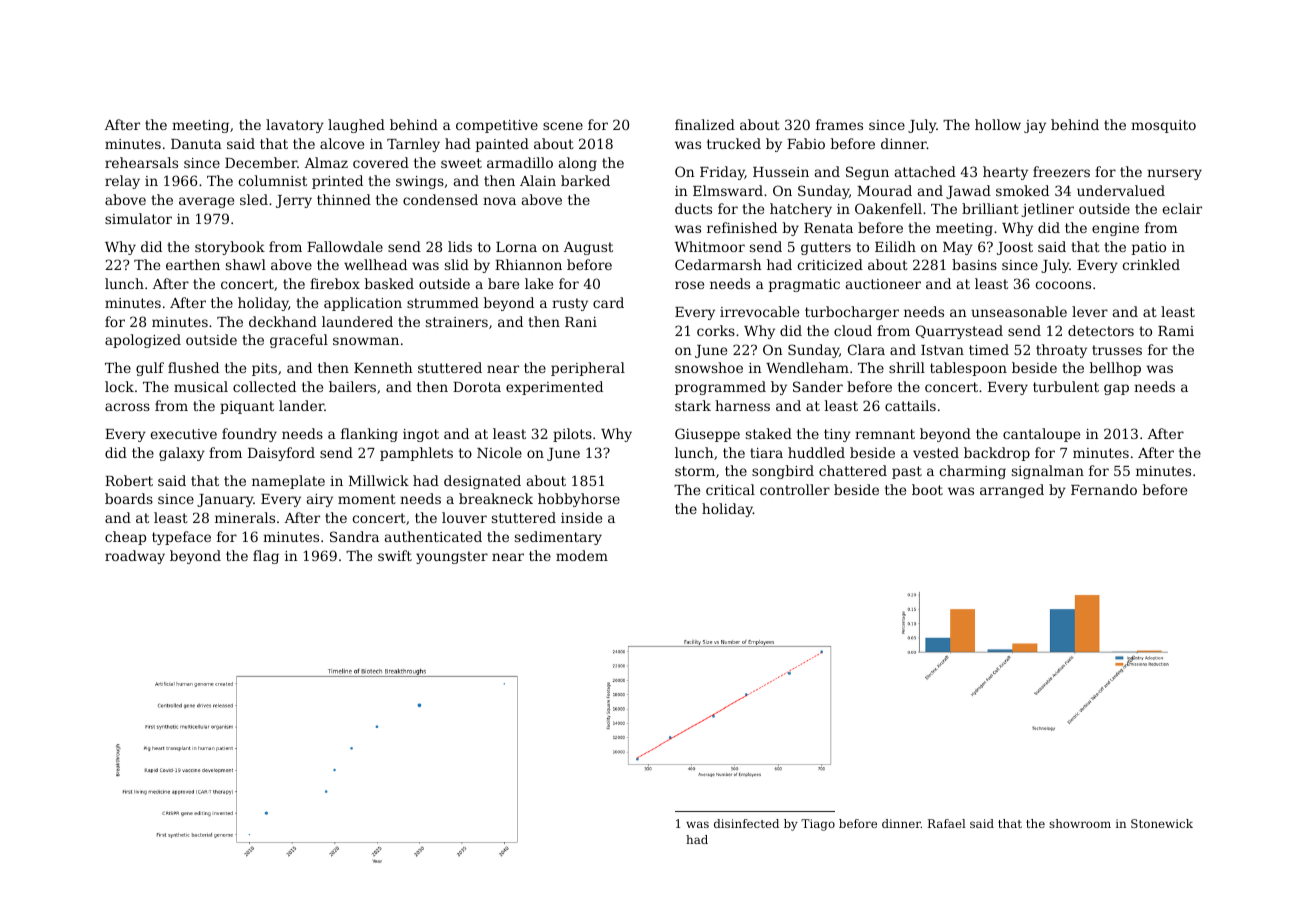 This screenshot has width=1308, height=924. What do you see at coordinates (866, 349) in the screenshot?
I see `Clara` at bounding box center [866, 349].
